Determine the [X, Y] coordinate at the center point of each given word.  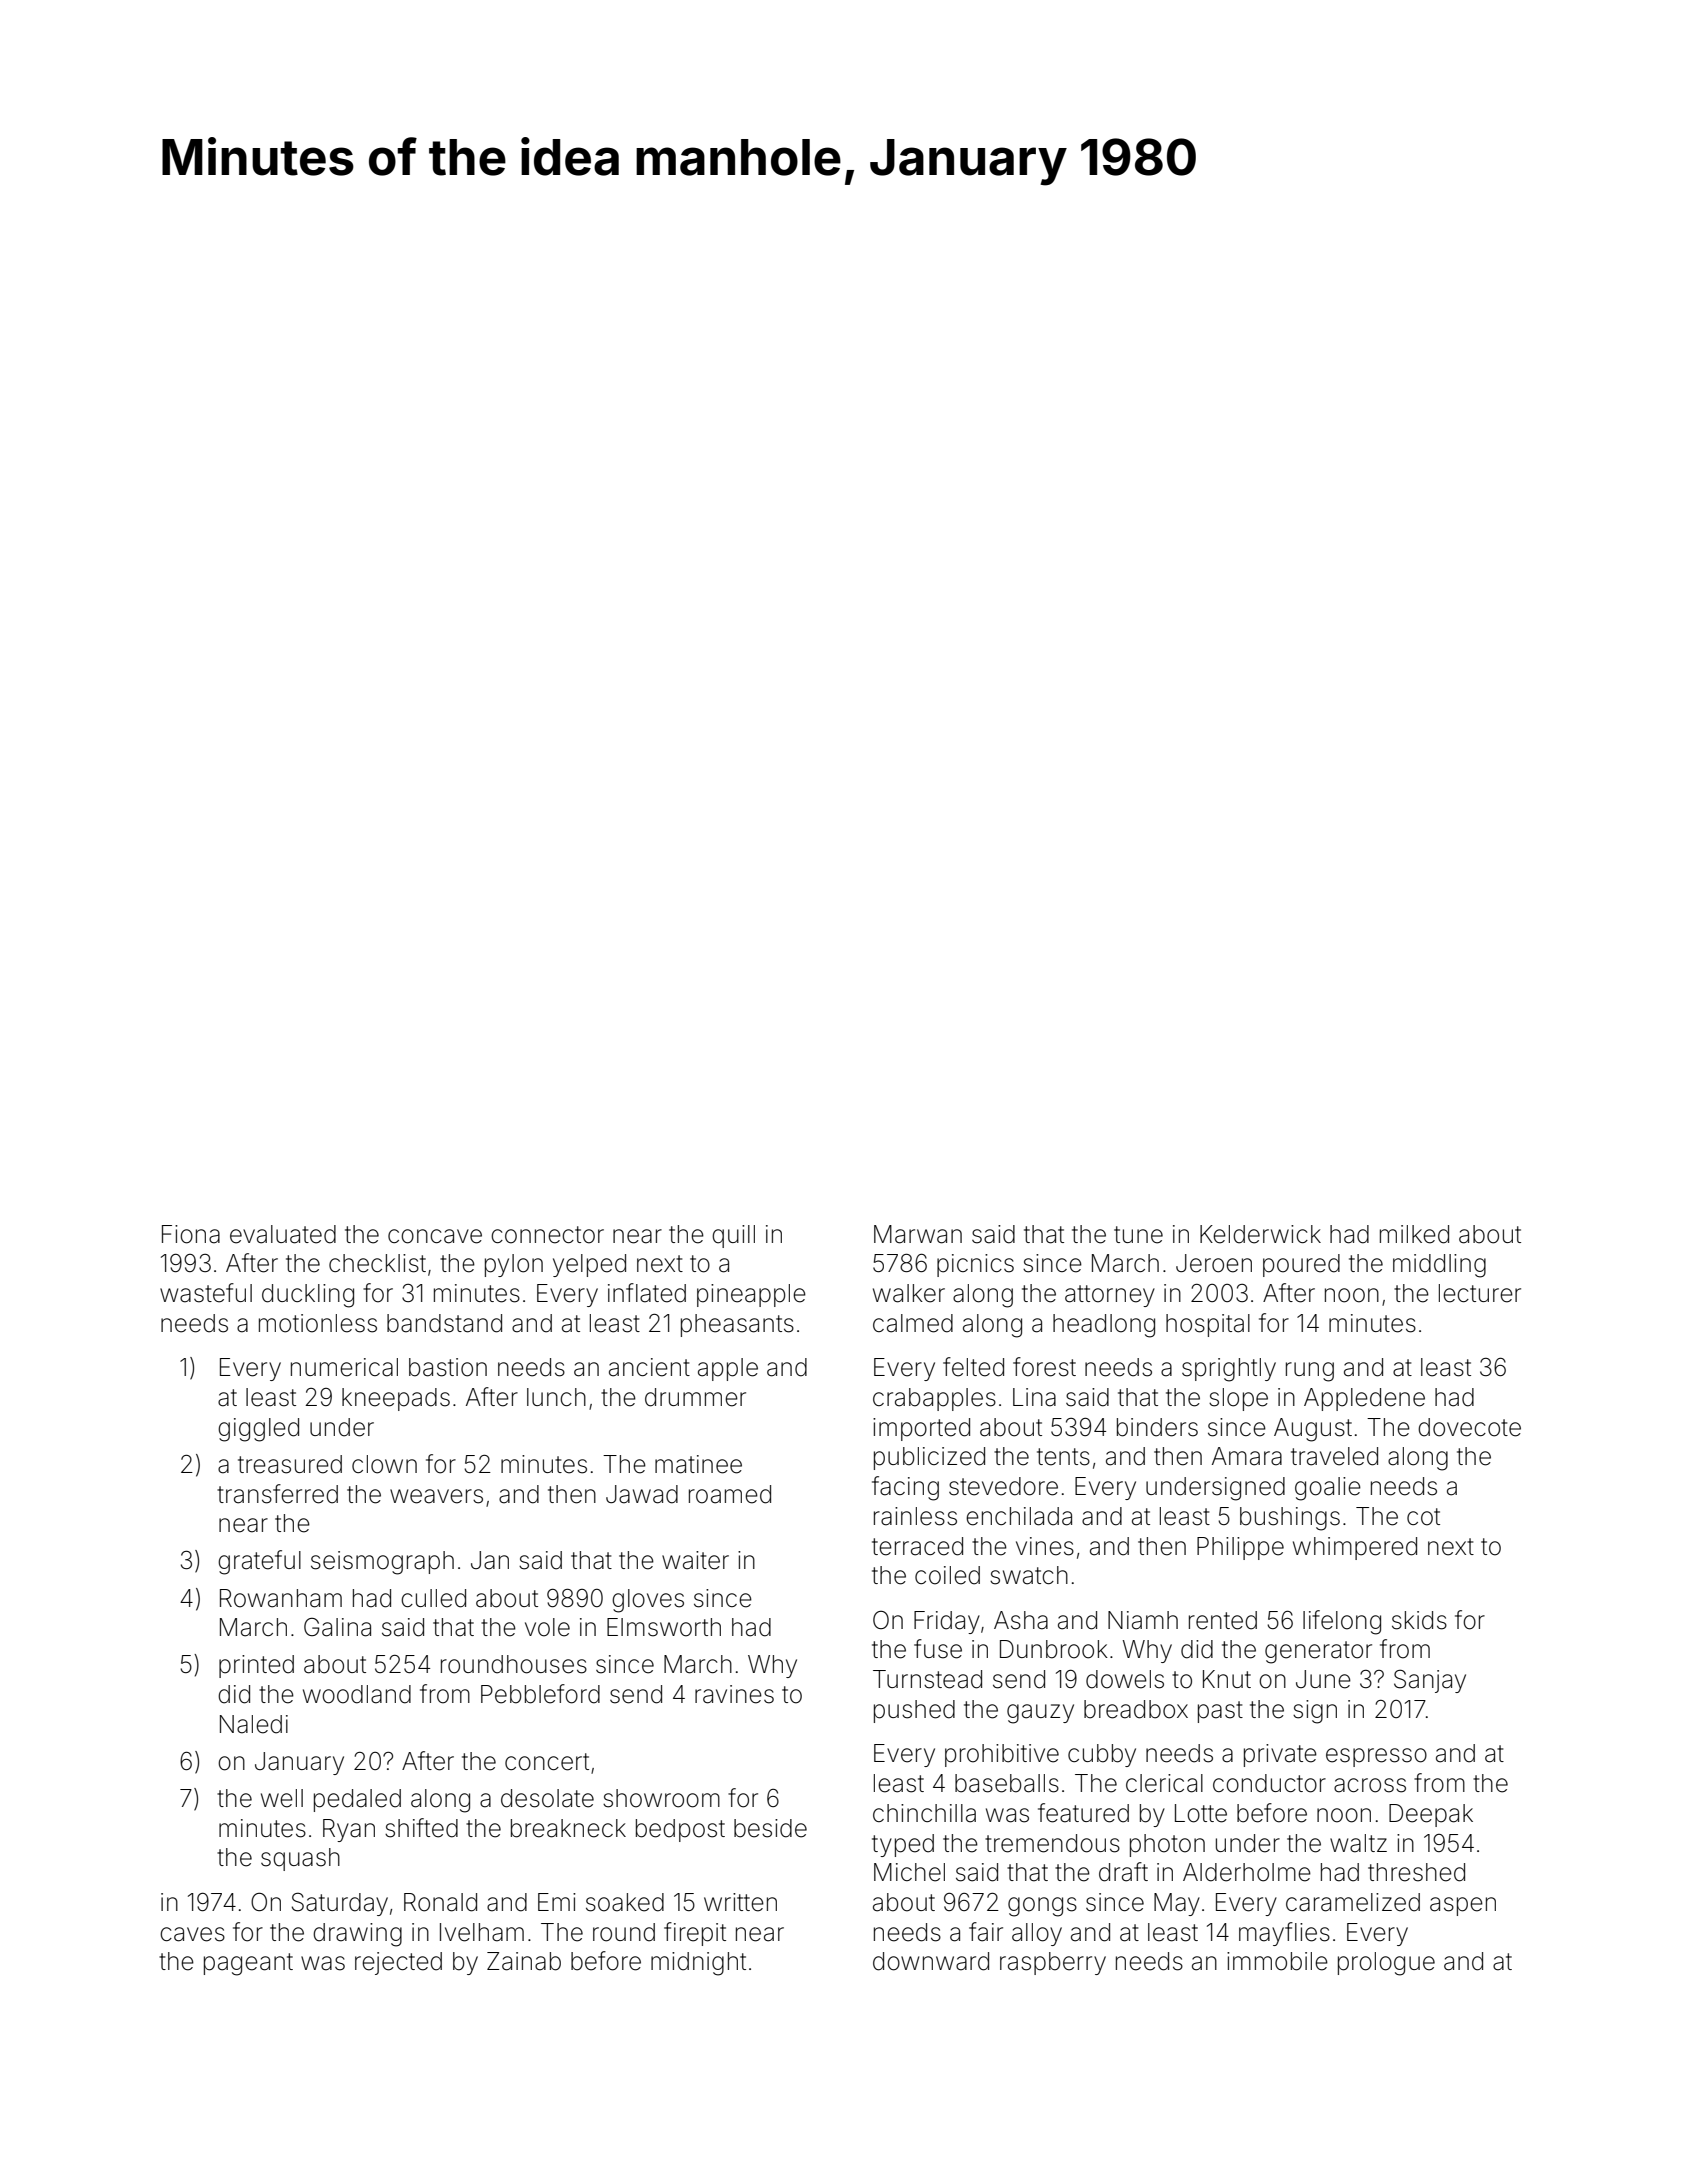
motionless [318, 1323]
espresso [1376, 1757]
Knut [1227, 1679]
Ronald [440, 1902]
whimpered [1355, 1548]
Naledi [254, 1724]
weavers [436, 1496]
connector [547, 1235]
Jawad [642, 1494]
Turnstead [927, 1679]
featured [1083, 1813]
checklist [377, 1263]
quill [733, 1236]
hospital [1208, 1325]
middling [1439, 1266]
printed [256, 1666]
